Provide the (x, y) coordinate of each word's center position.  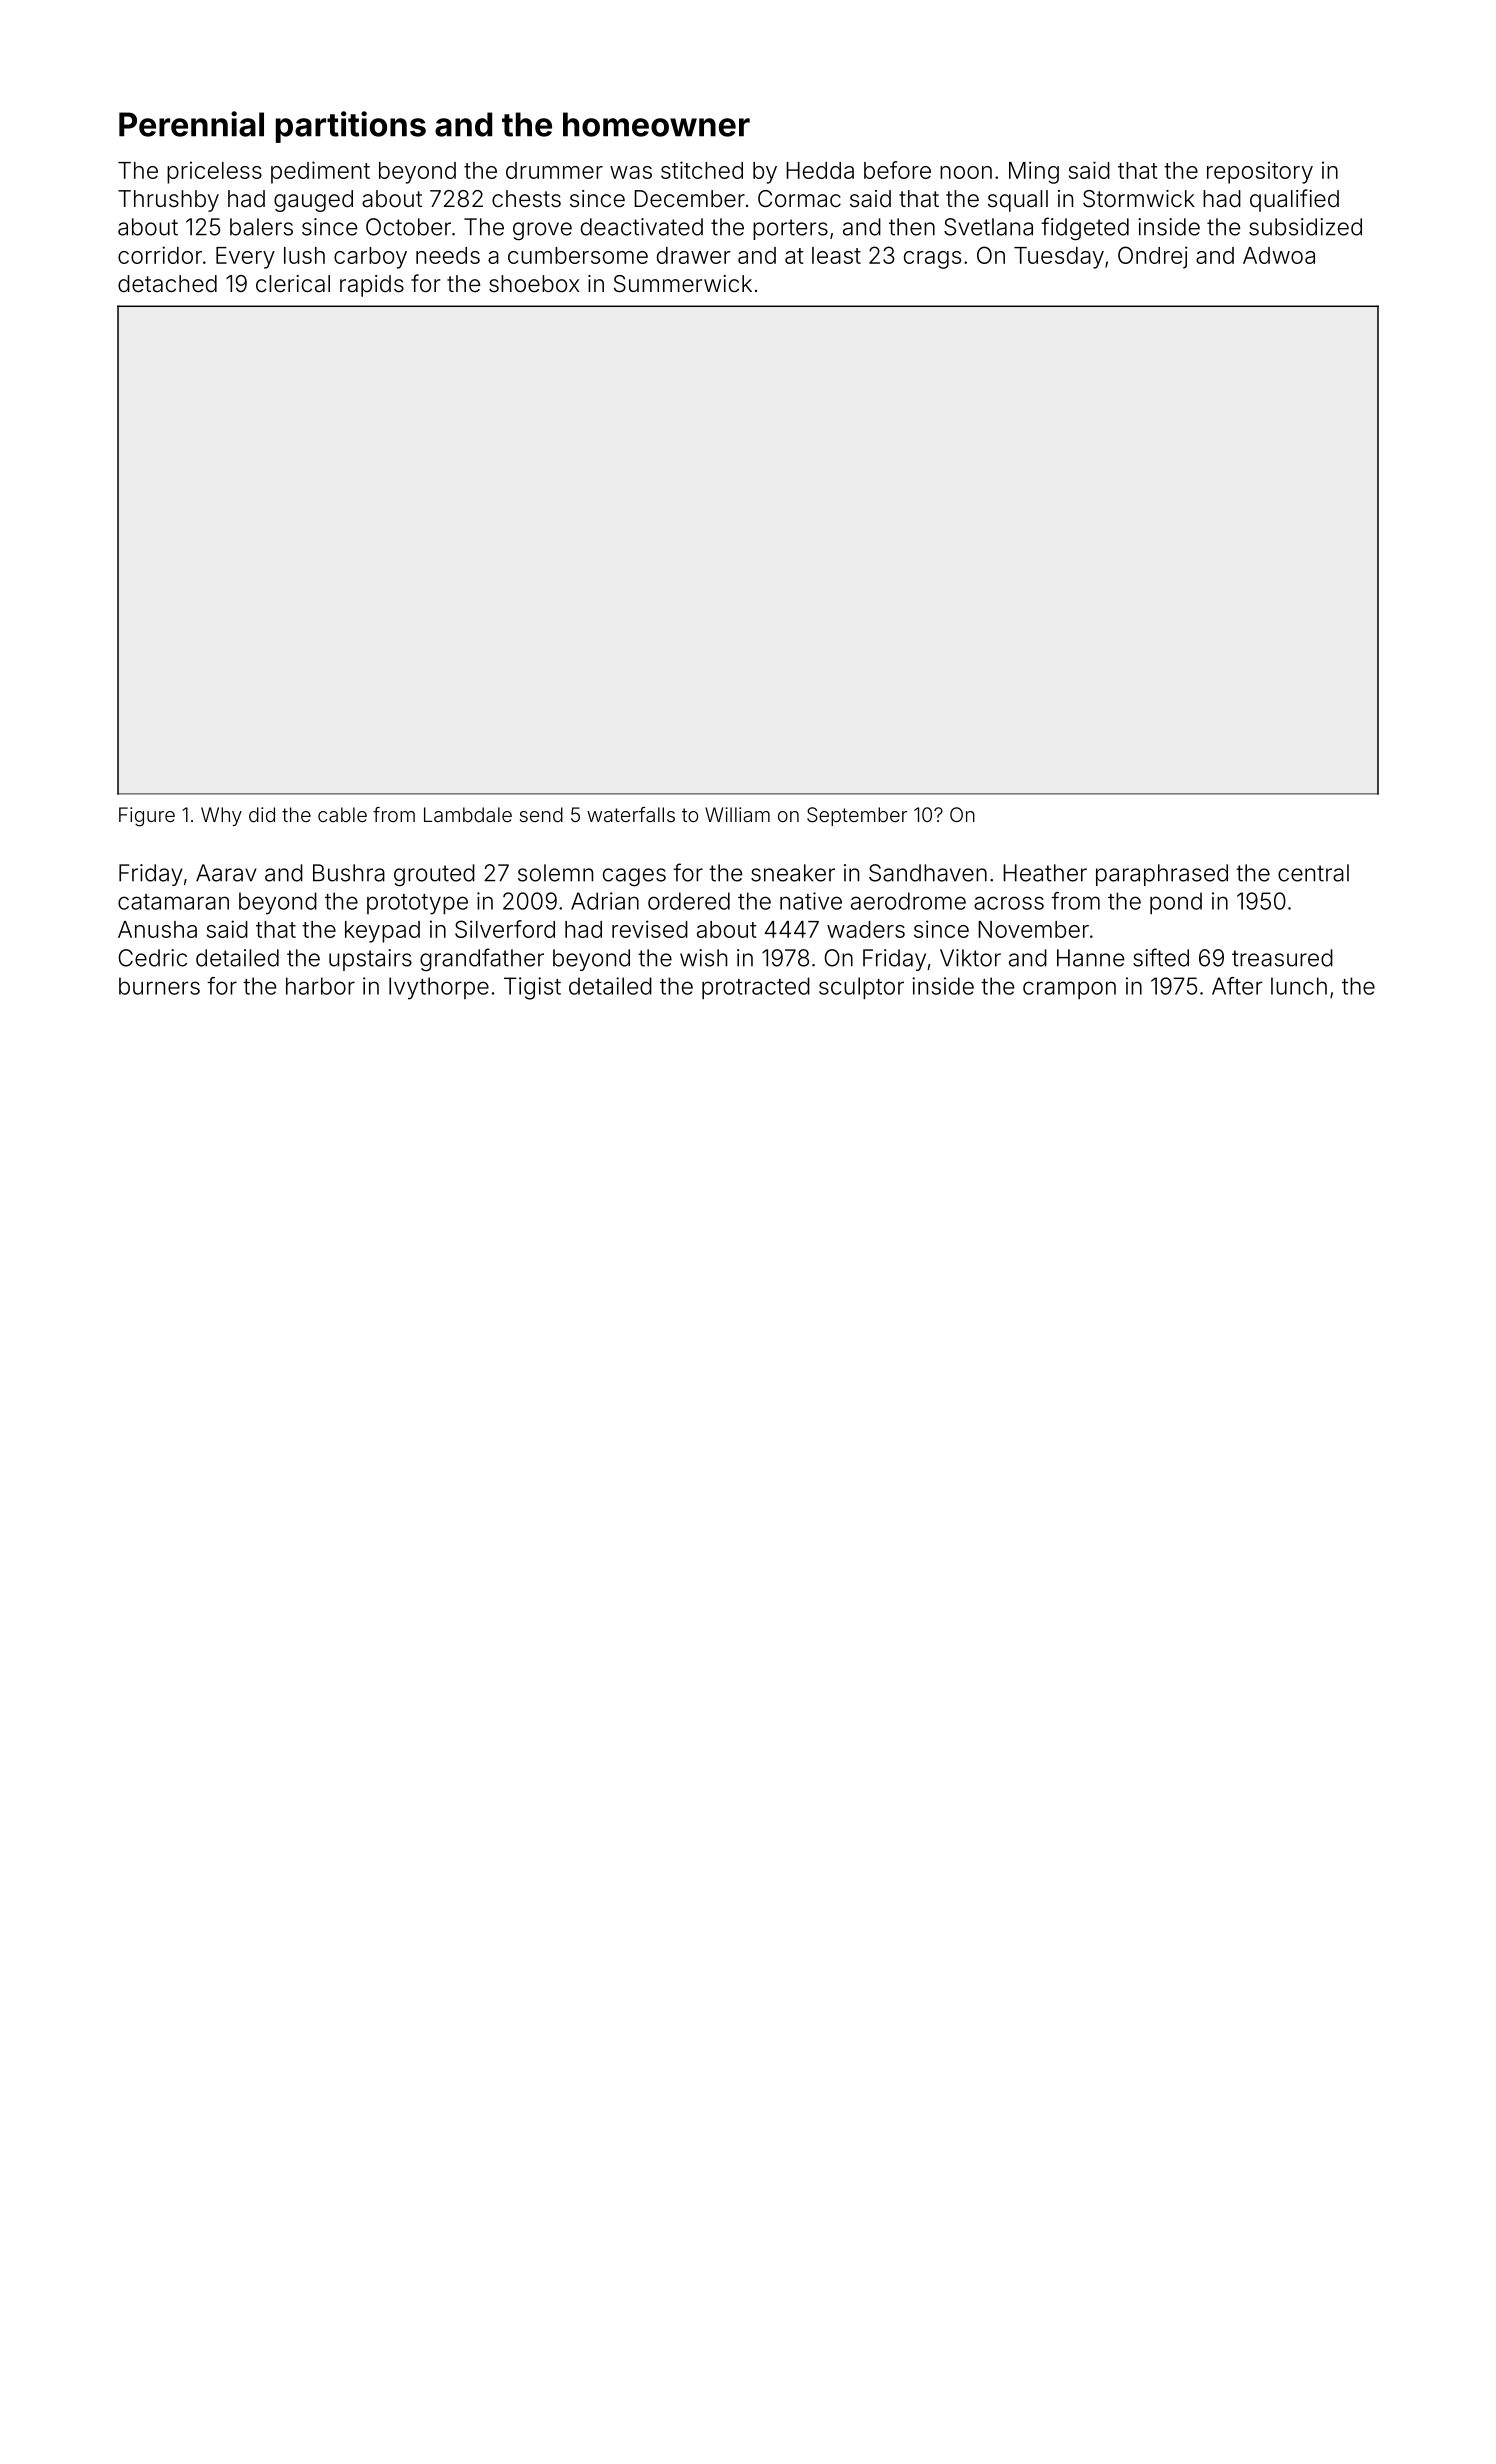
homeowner (656, 124)
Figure (147, 817)
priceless (214, 172)
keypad (382, 932)
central (1313, 873)
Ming (1034, 172)
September (857, 816)
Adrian (605, 901)
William (737, 814)
